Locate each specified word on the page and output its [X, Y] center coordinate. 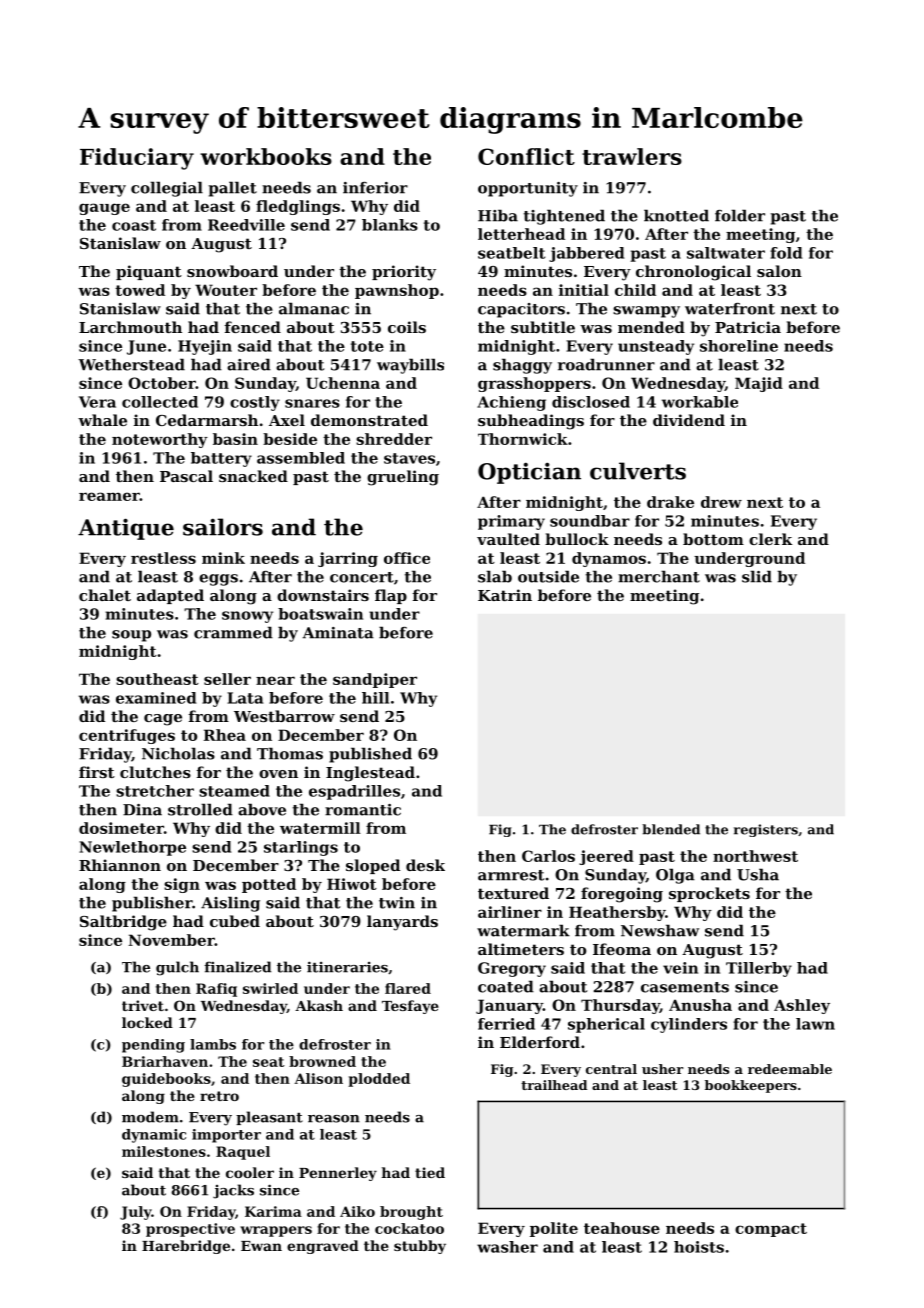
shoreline [739, 346]
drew [721, 502]
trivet [143, 1005]
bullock [577, 539]
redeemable [790, 1069]
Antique [126, 529]
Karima [273, 1211]
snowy [247, 617]
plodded [379, 1080]
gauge [104, 209]
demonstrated [369, 420]
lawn [815, 1024]
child [635, 290]
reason [334, 1119]
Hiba [498, 215]
